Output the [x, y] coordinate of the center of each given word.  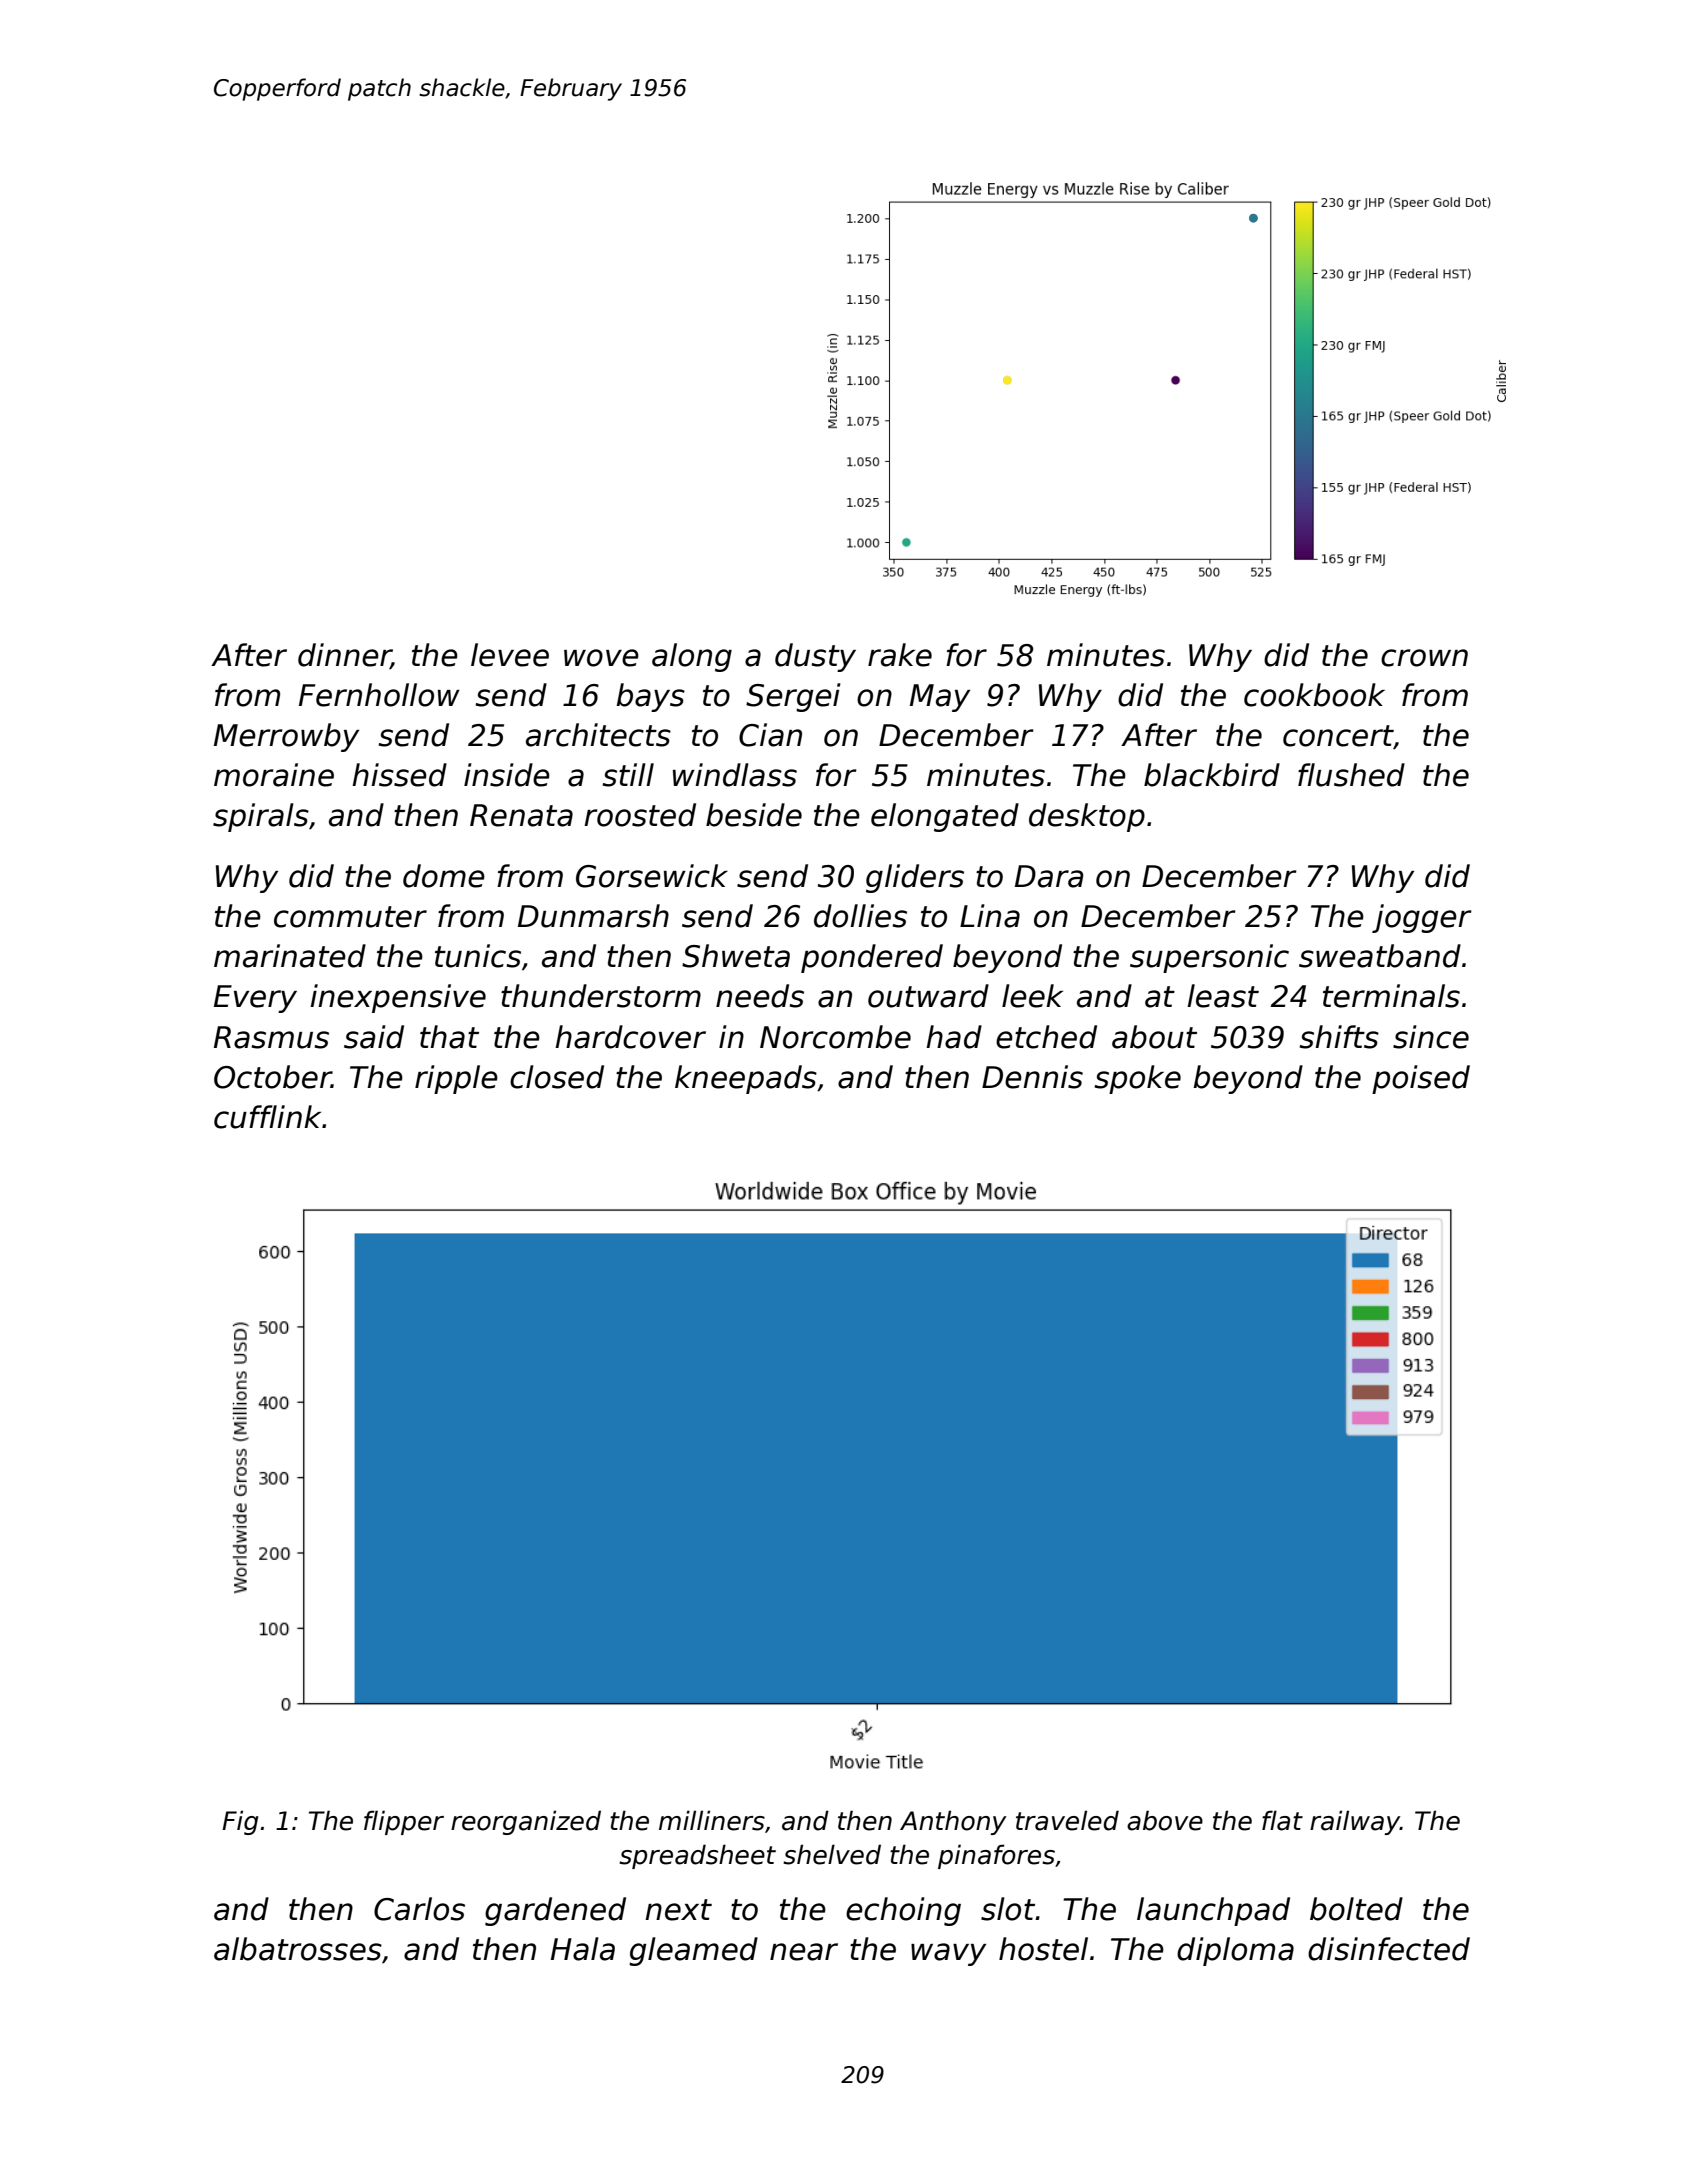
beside [754, 815]
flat [1282, 1820]
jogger [1421, 918]
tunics [478, 956]
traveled [1067, 1820]
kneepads [746, 1079]
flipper [404, 1822]
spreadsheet [697, 1856]
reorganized [526, 1822]
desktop [1087, 817]
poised [1421, 1079]
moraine [274, 775]
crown [1424, 658]
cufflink [267, 1117]
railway [1355, 1822]
